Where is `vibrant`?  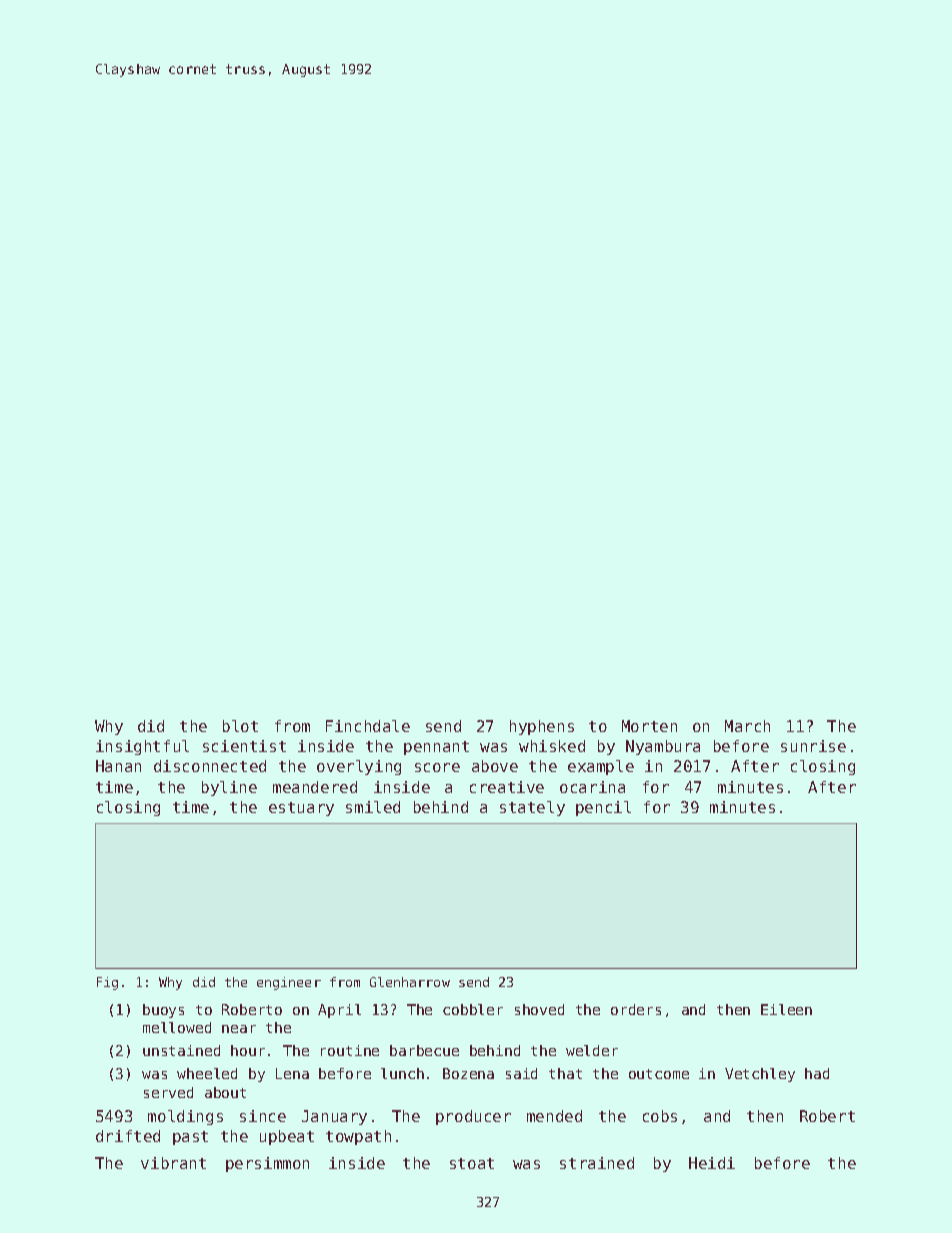 vibrant is located at coordinates (173, 1163).
